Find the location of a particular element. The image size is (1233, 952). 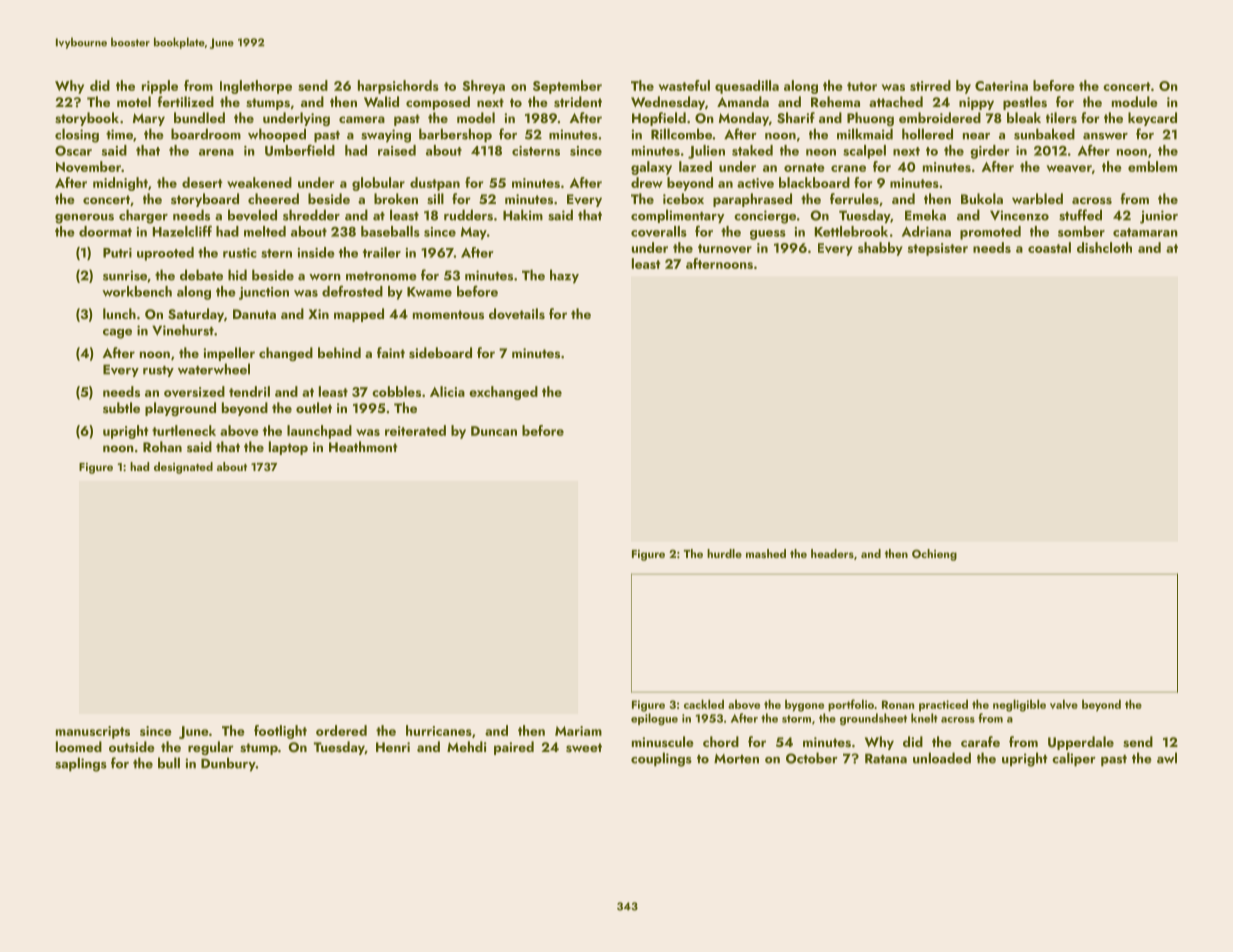

rusty is located at coordinates (158, 371).
